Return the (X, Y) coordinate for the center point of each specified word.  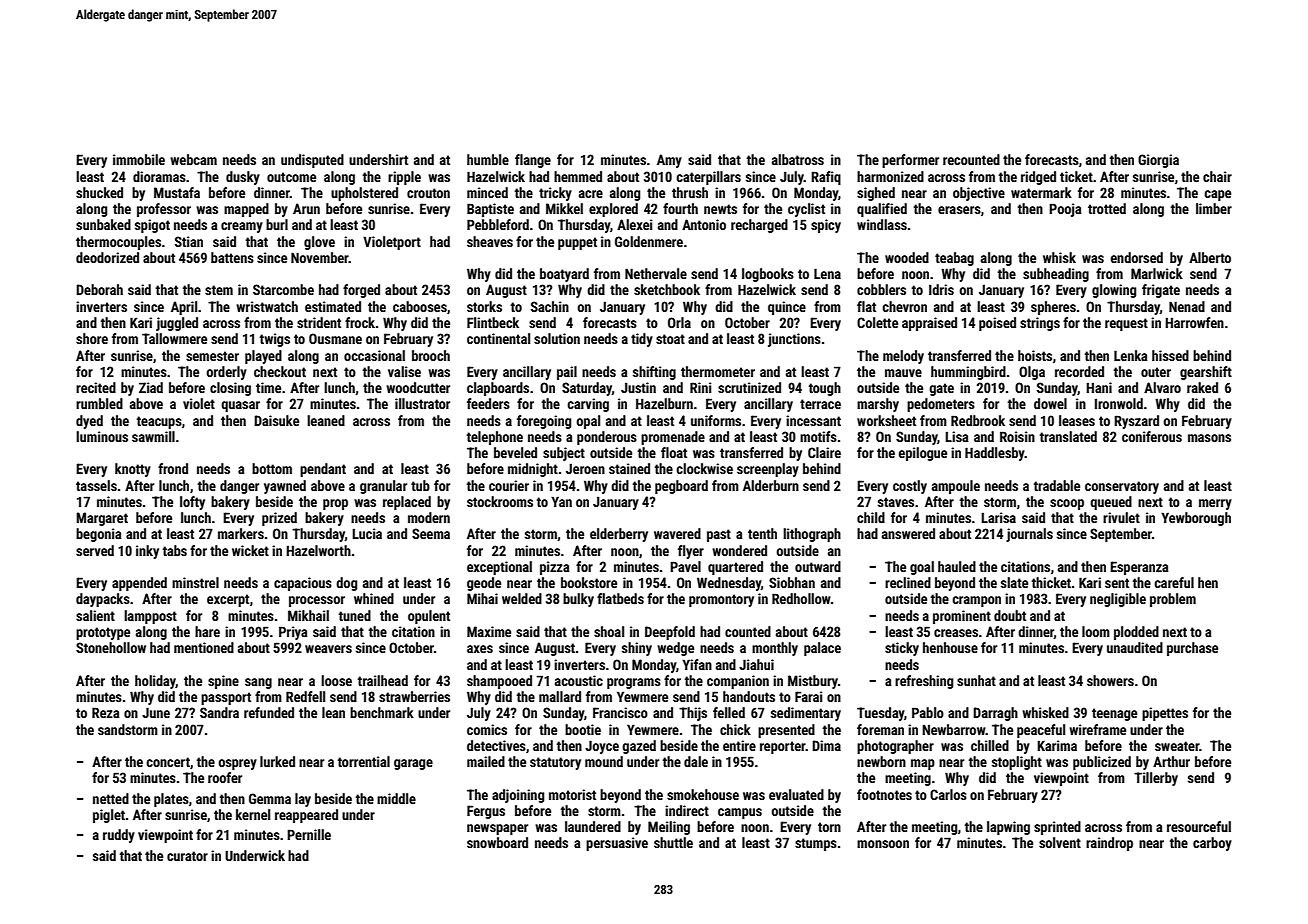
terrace (820, 404)
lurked (277, 761)
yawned (285, 487)
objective (979, 194)
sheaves (490, 241)
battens (232, 257)
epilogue (923, 454)
